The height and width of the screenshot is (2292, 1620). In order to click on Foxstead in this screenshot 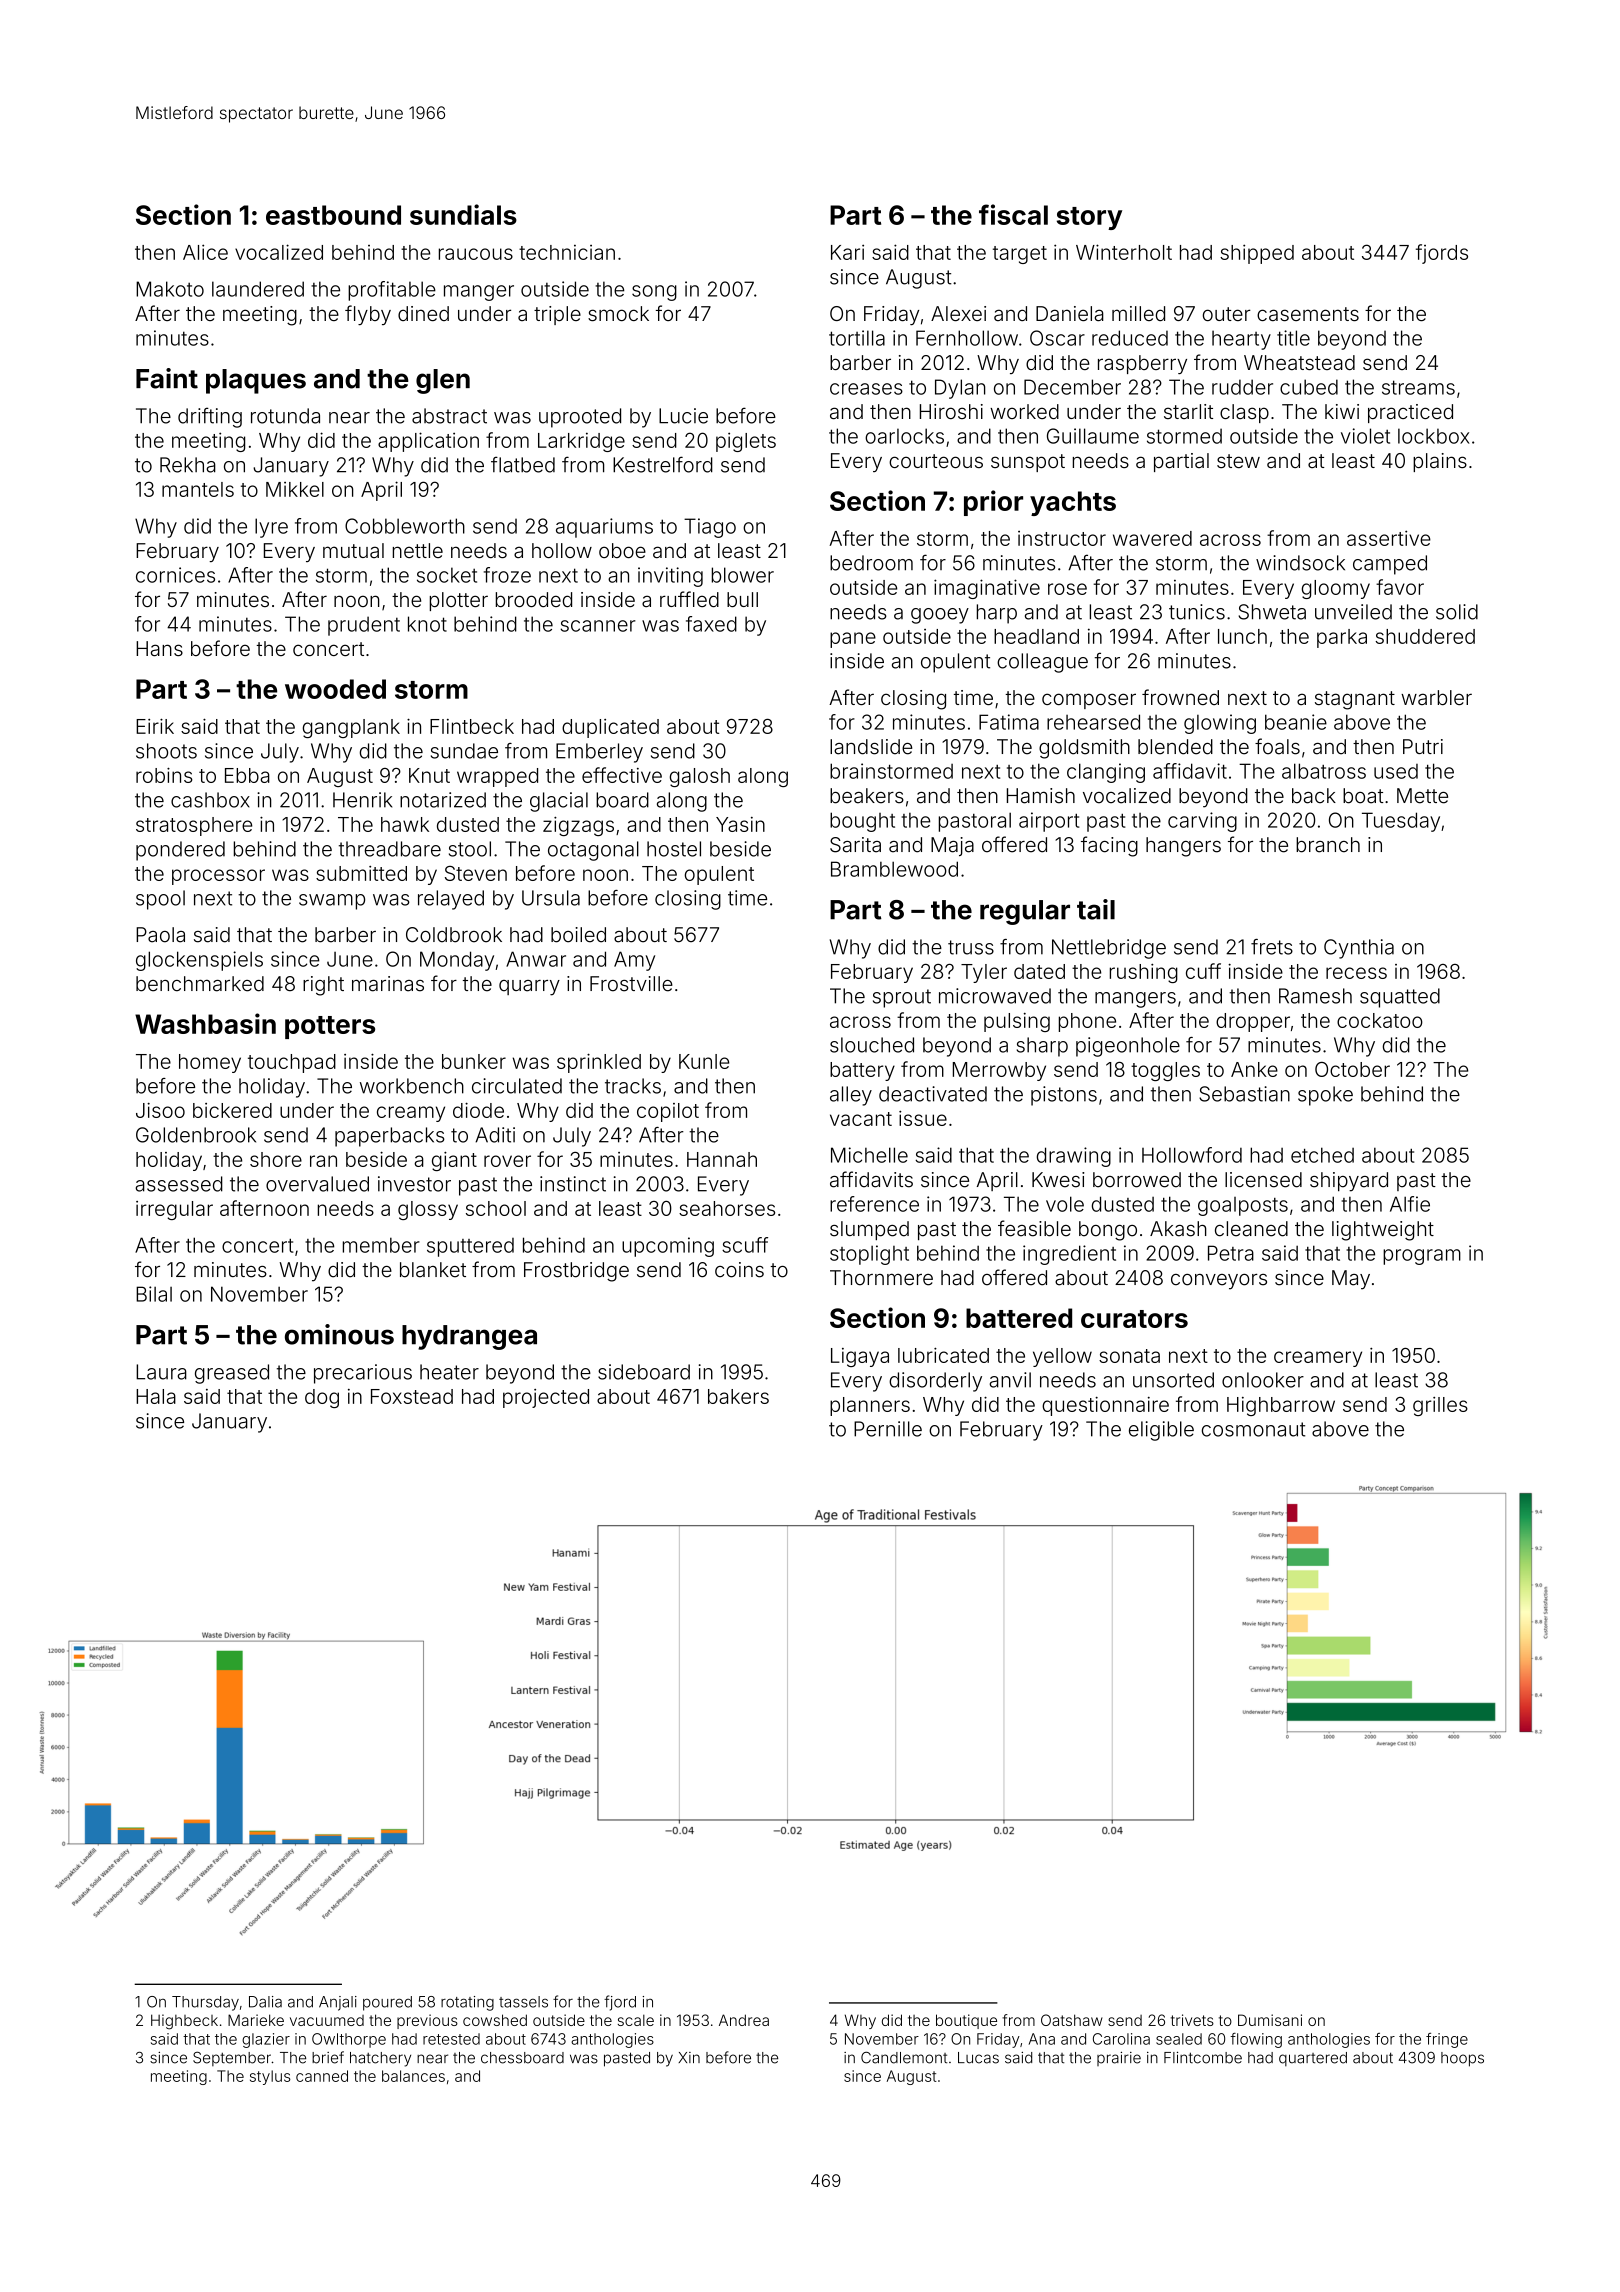, I will do `click(412, 1396)`.
